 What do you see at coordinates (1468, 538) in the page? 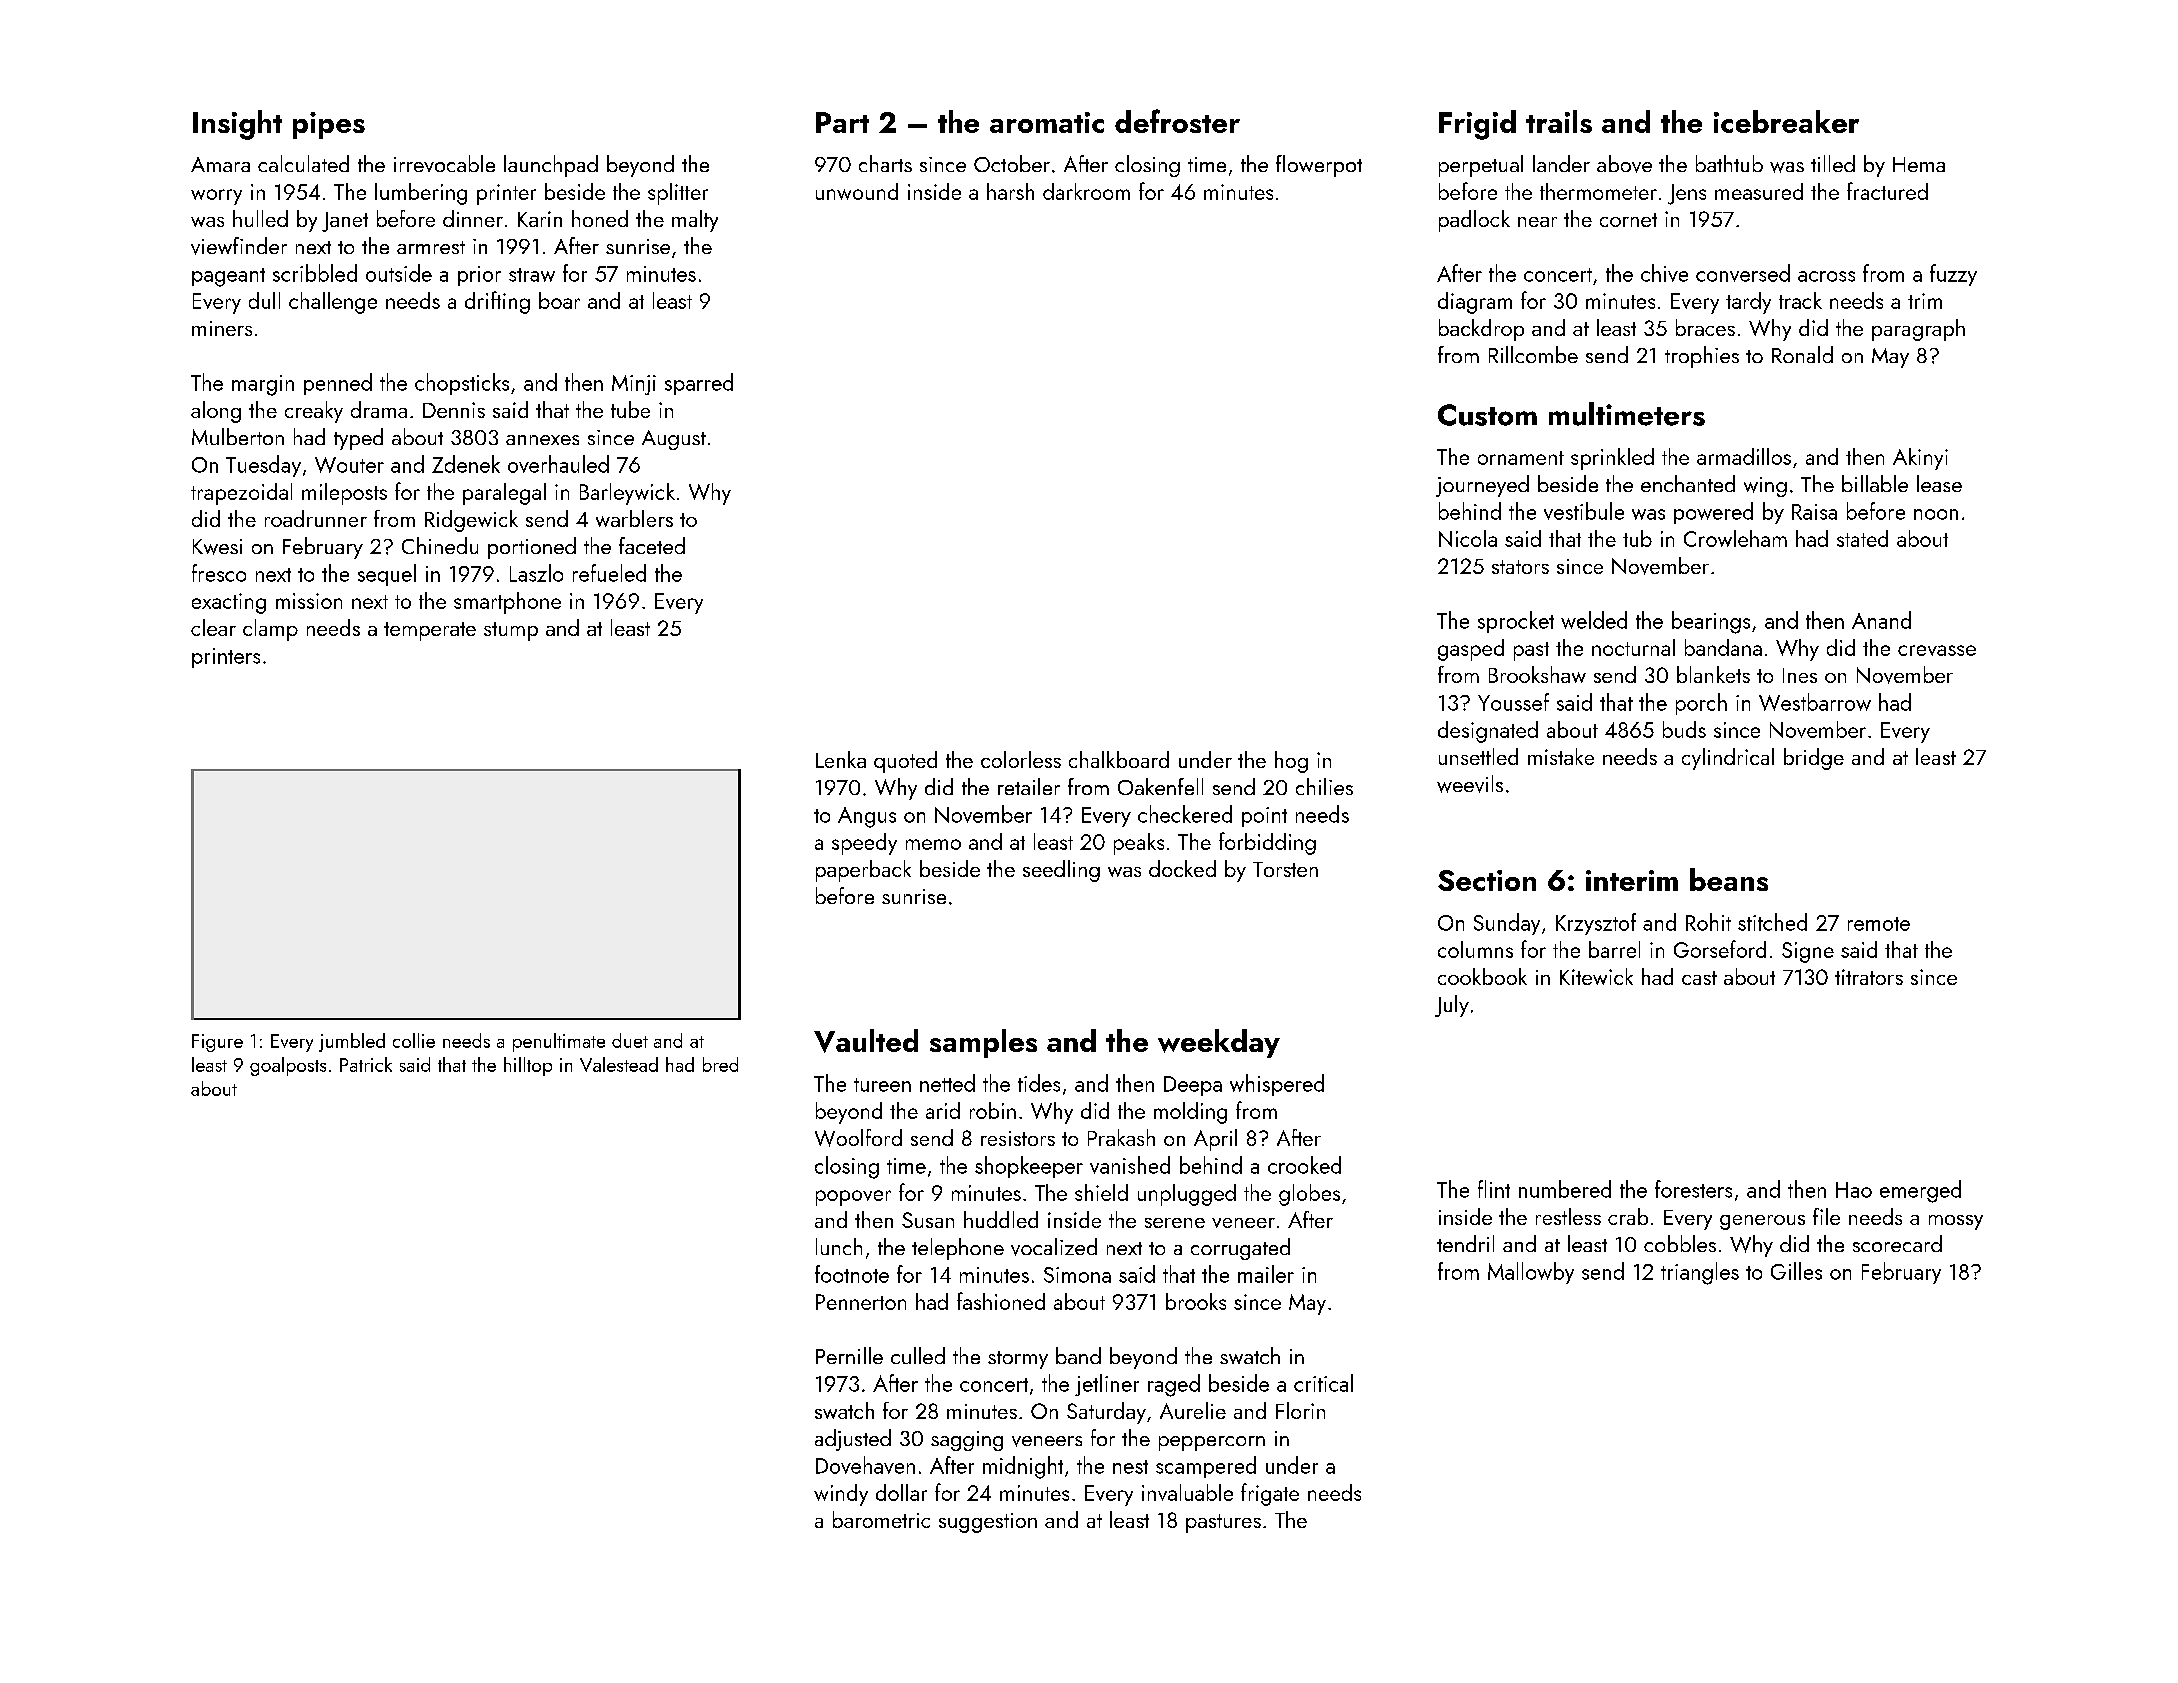
I see `Nicola` at bounding box center [1468, 538].
